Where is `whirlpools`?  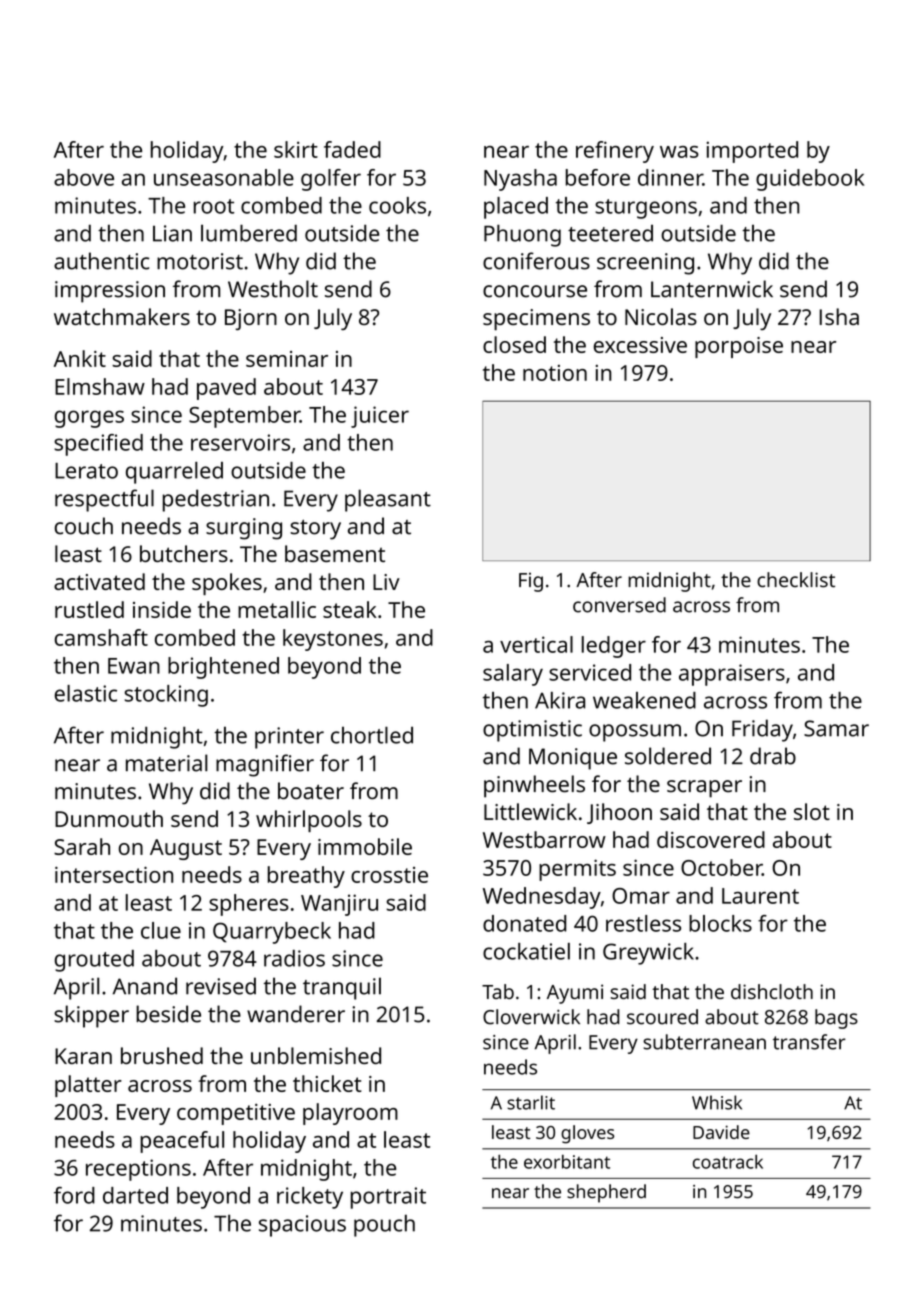 whirlpools is located at coordinates (309, 821).
